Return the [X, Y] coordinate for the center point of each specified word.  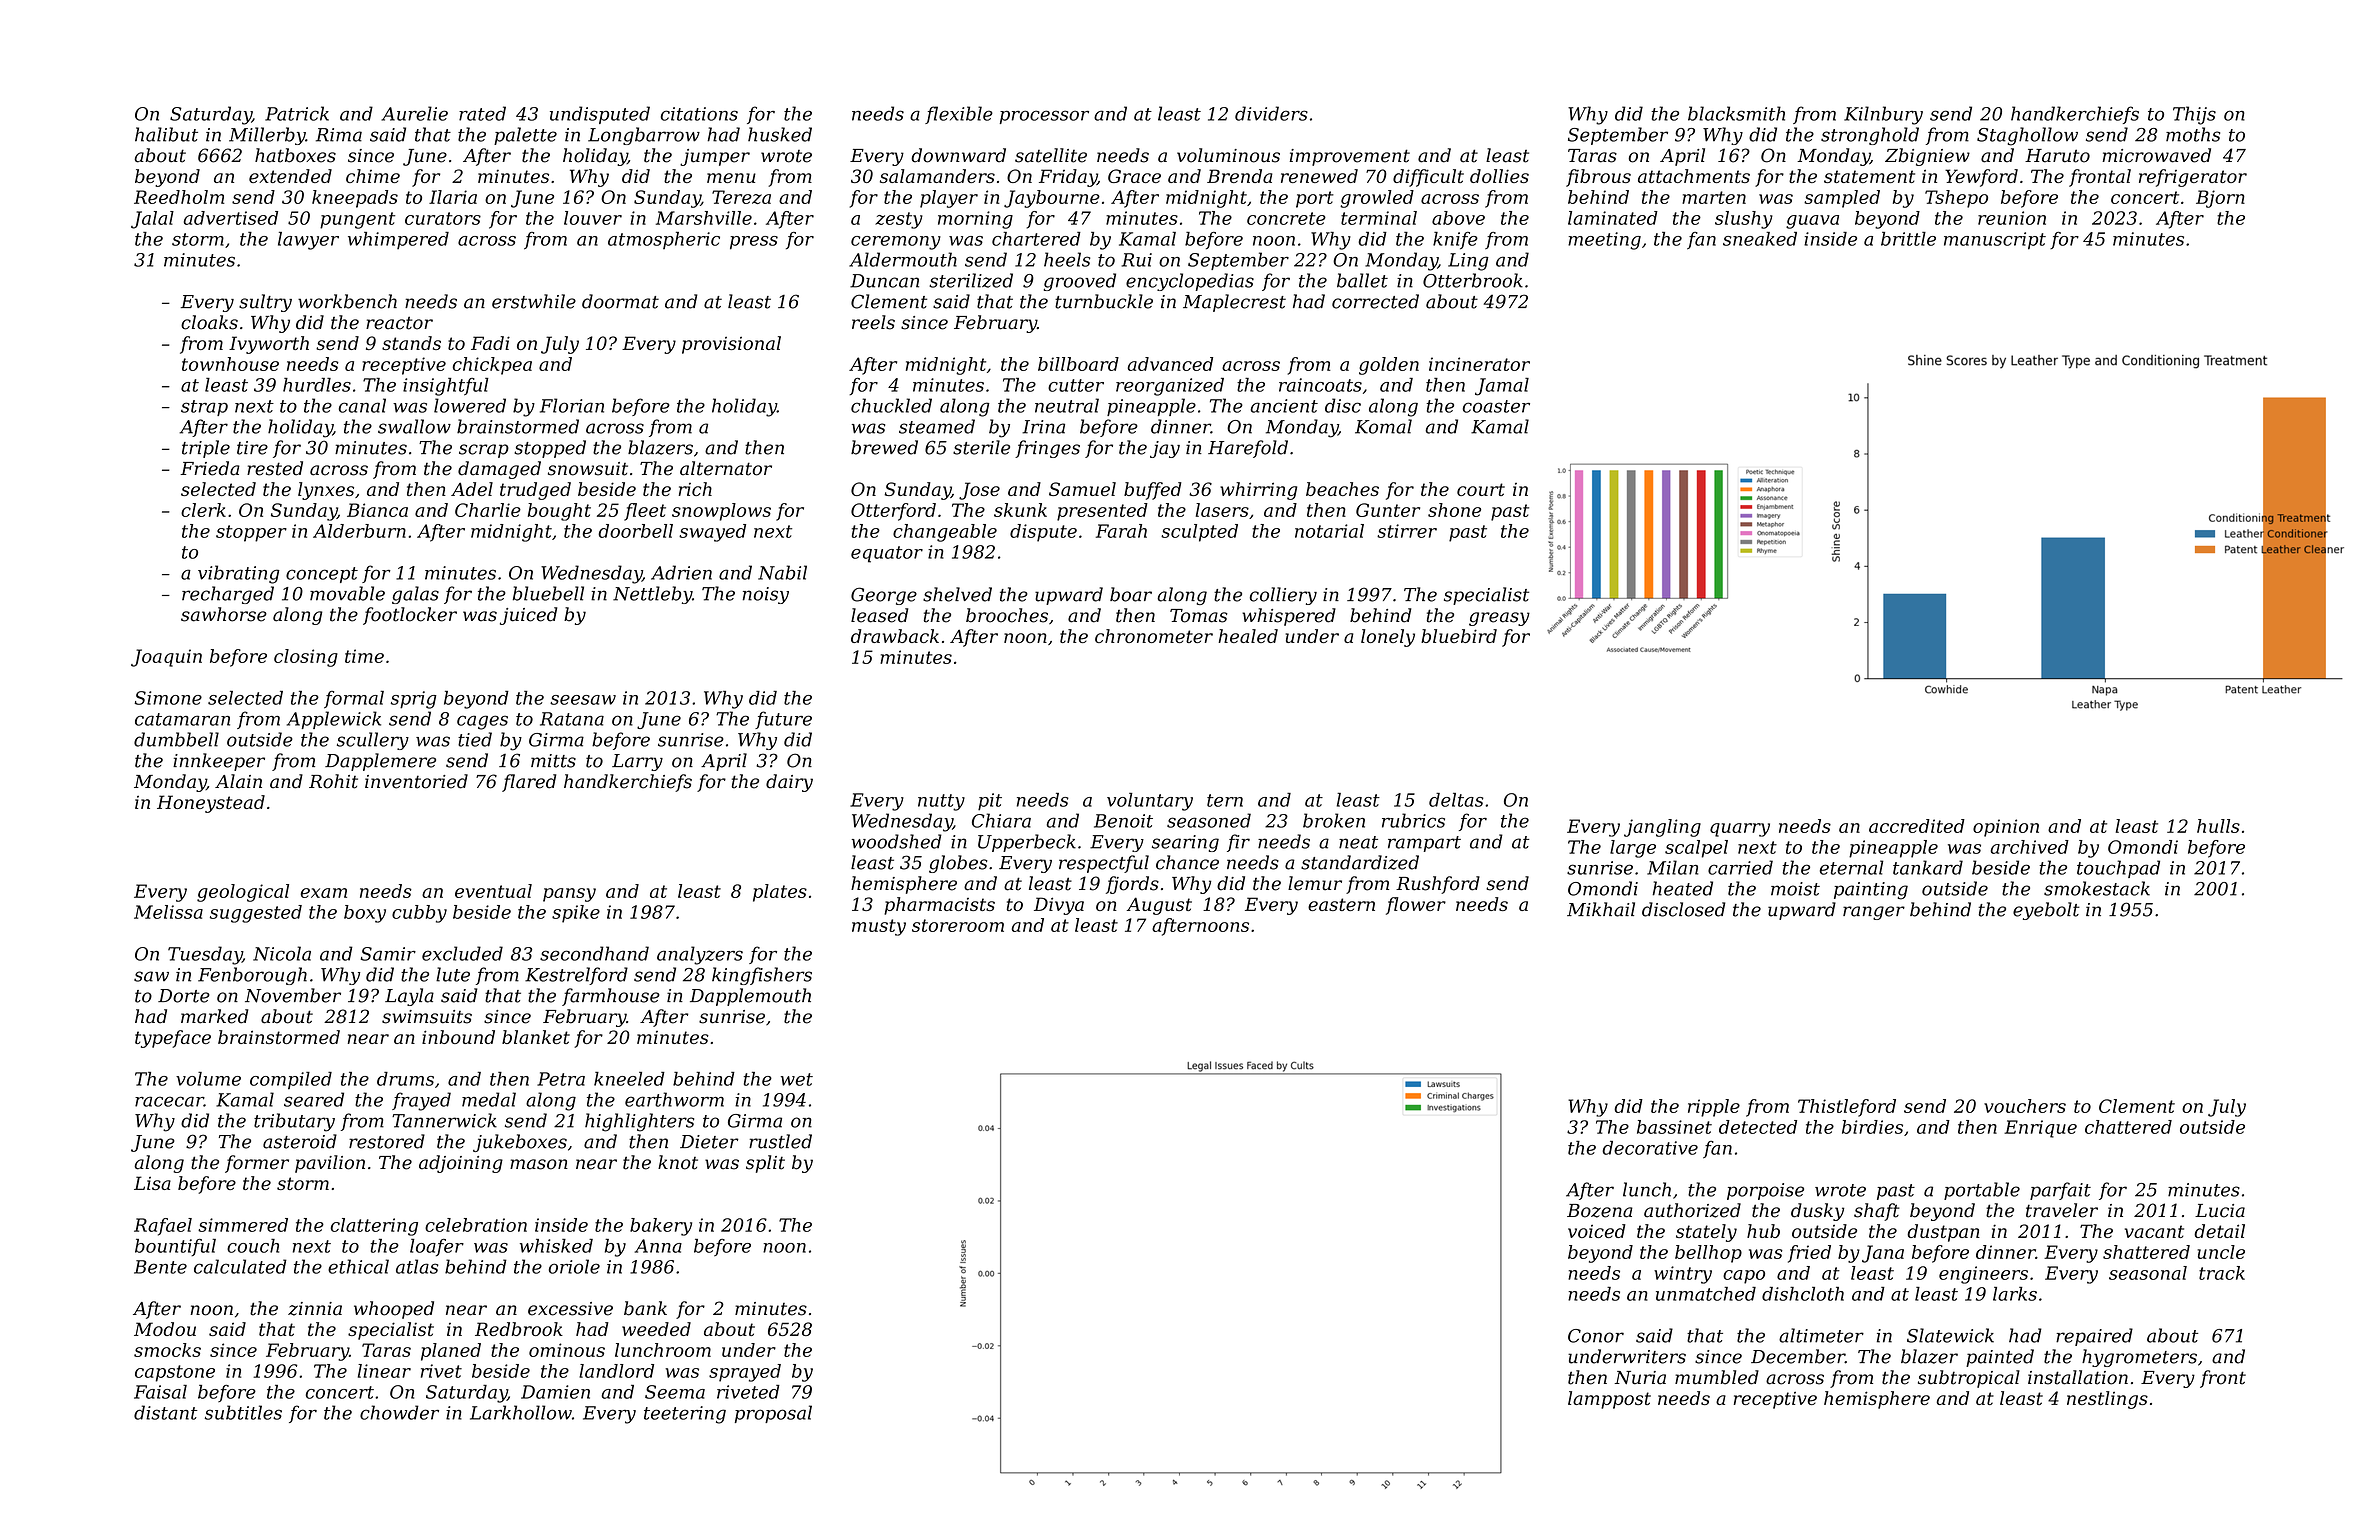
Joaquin [166, 658]
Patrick [297, 113]
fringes [1047, 449]
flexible [959, 115]
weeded [656, 1329]
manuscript [1995, 241]
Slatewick [1950, 1335]
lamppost [1609, 1400]
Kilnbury [1883, 115]
